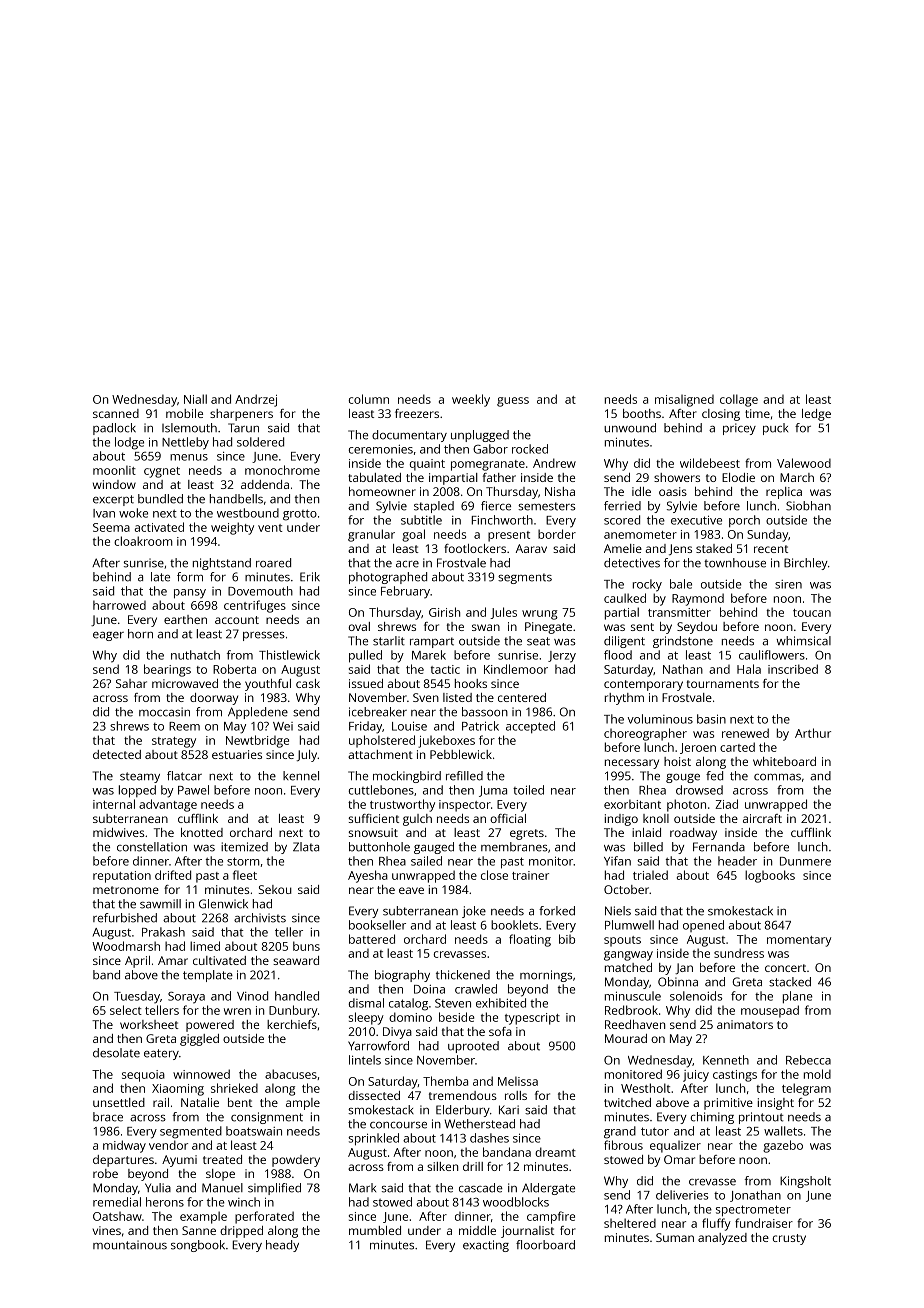  Describe the element at coordinates (130, 1245) in the document. I see `mountainous` at that location.
